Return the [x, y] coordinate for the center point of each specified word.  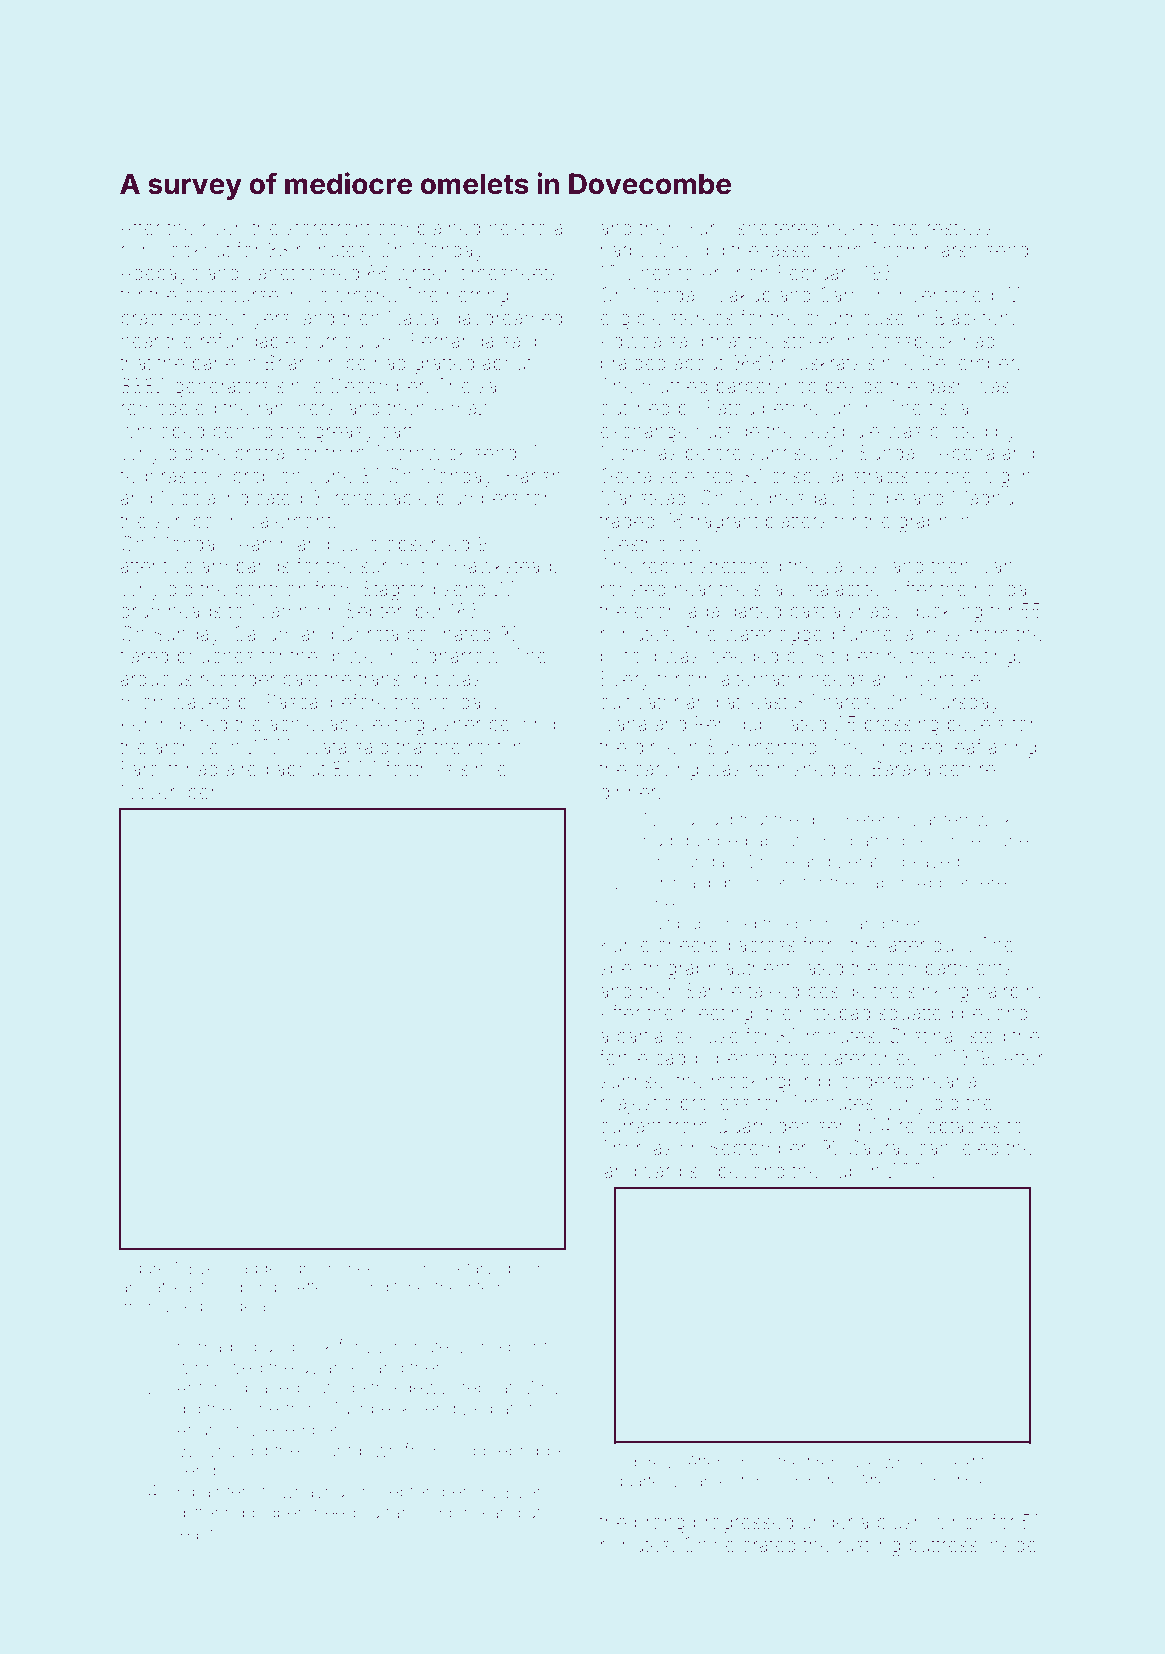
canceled [958, 1147]
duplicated [781, 725]
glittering [210, 1514]
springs [258, 1289]
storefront [328, 227]
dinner [628, 792]
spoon [522, 1270]
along [1012, 749]
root [485, 747]
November [169, 791]
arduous [156, 679]
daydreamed [506, 319]
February [817, 274]
